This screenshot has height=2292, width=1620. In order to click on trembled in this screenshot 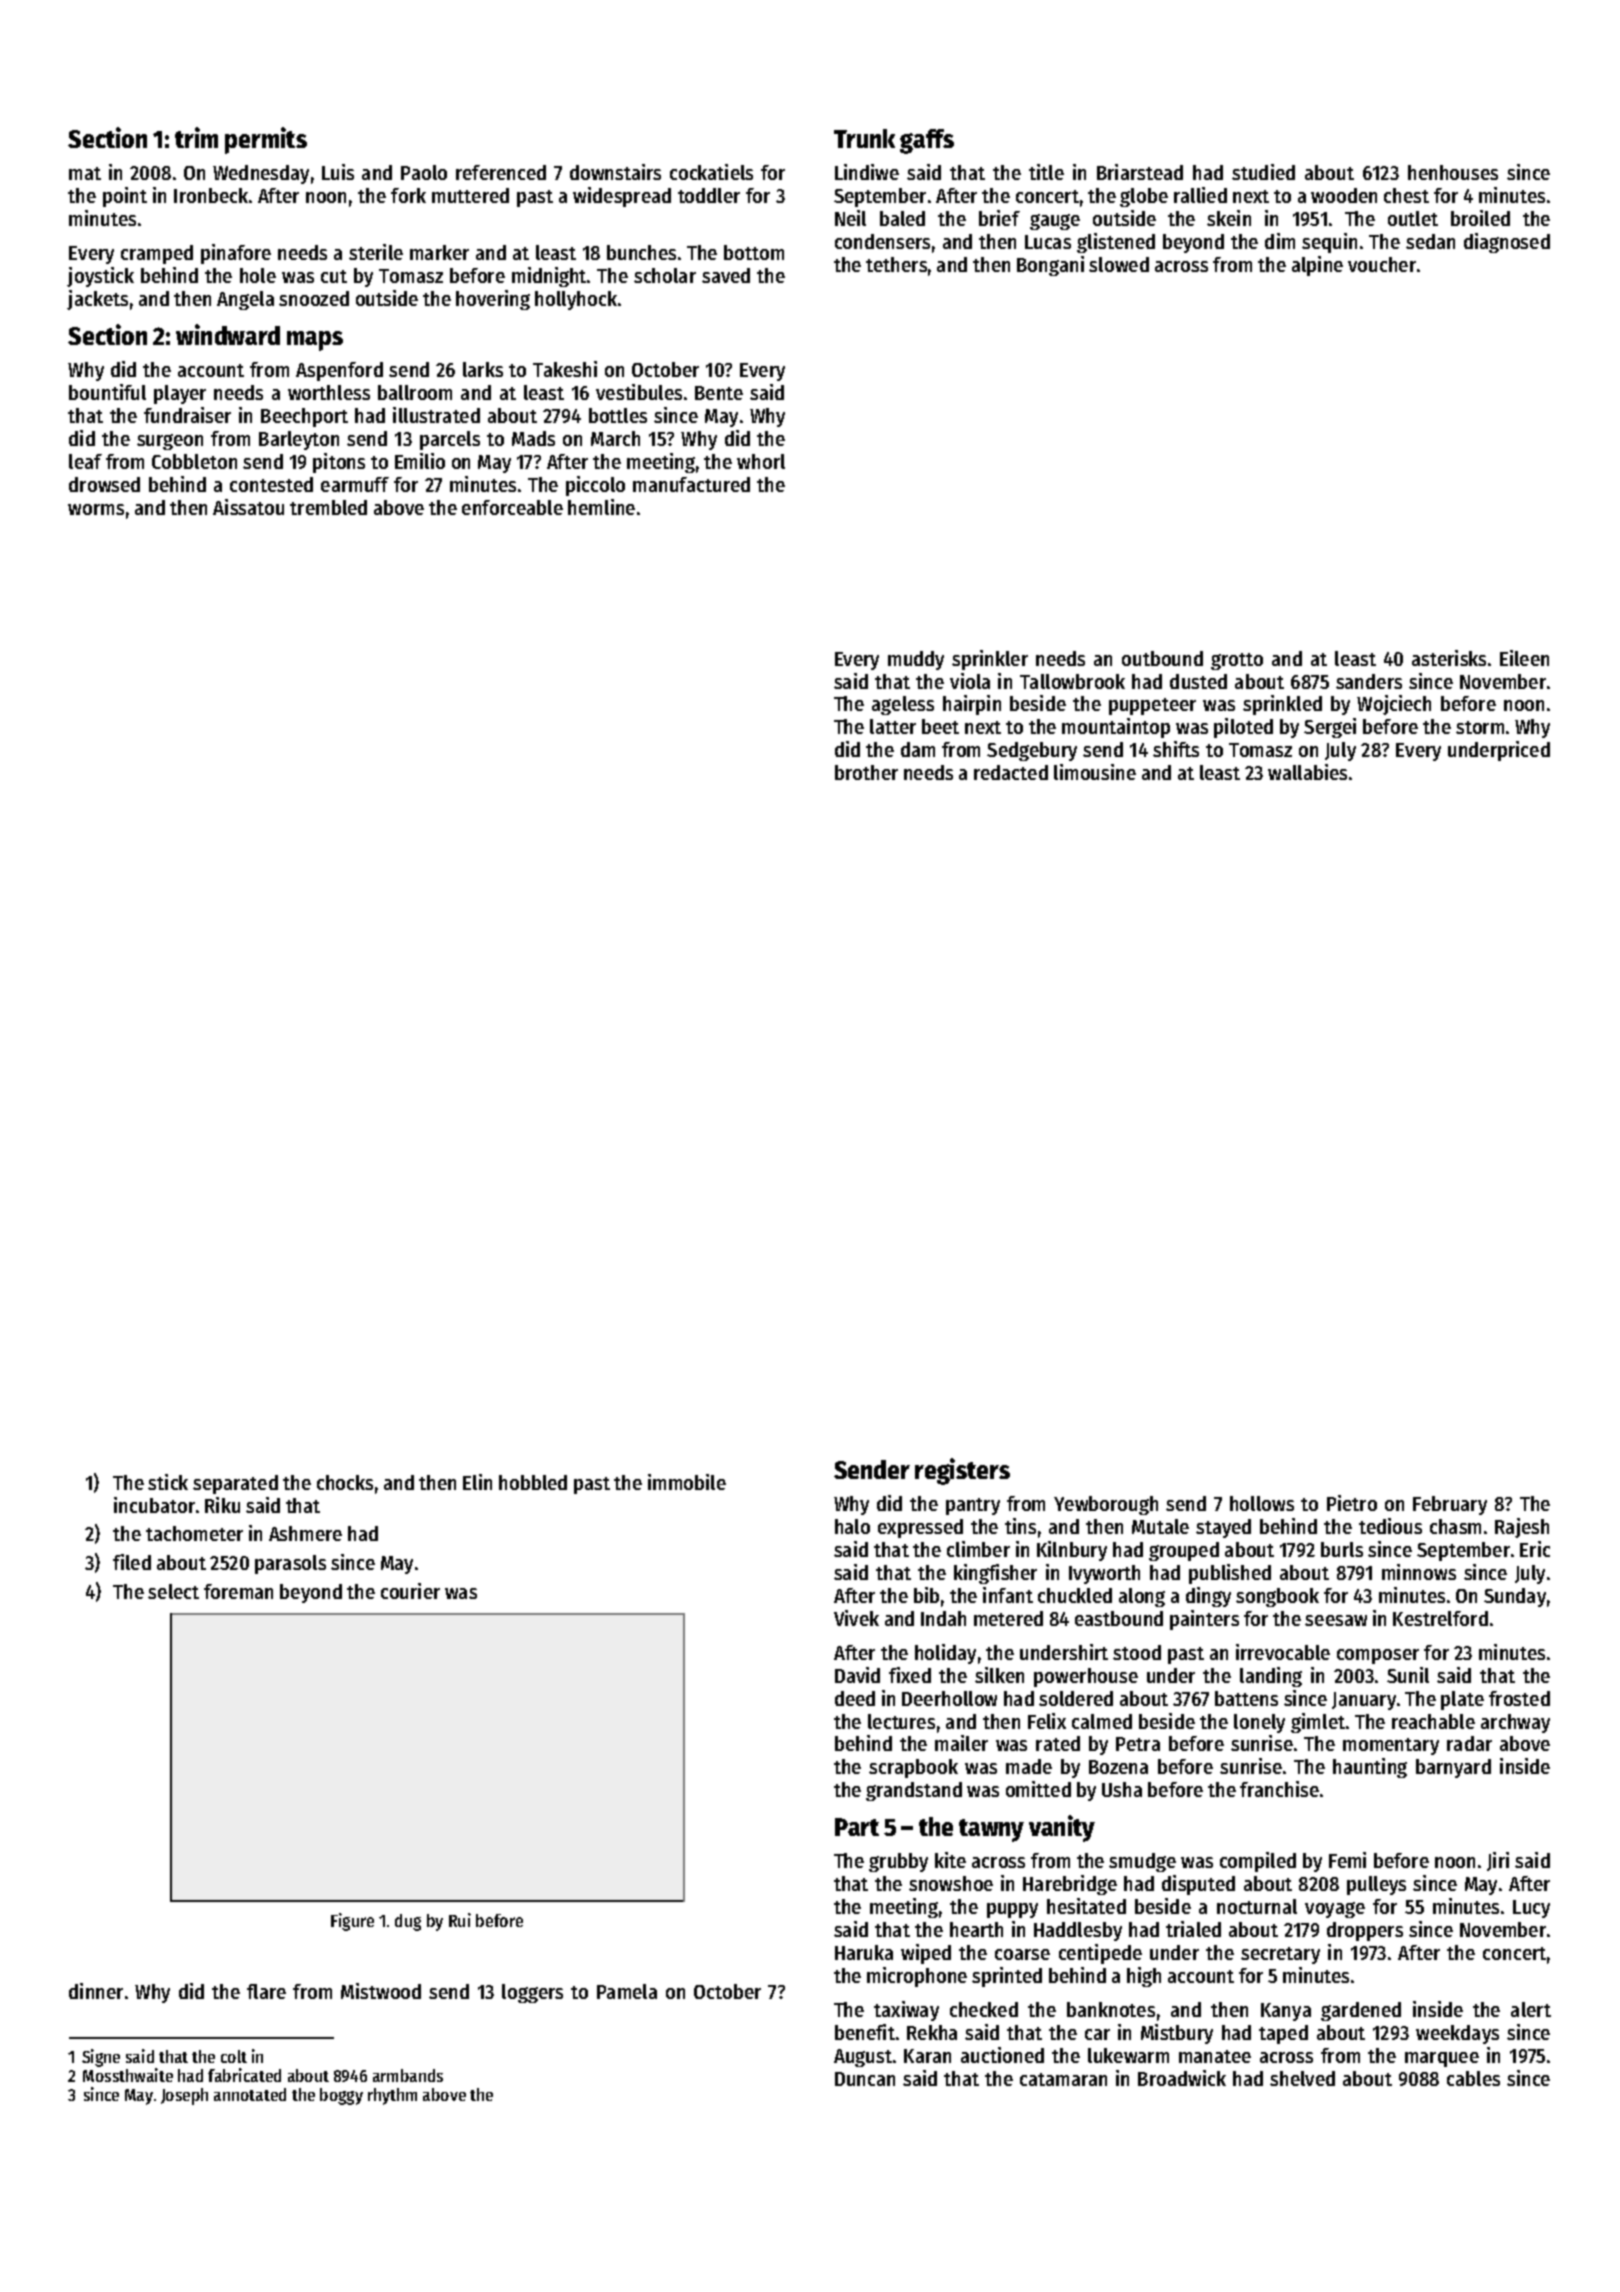, I will do `click(328, 507)`.
